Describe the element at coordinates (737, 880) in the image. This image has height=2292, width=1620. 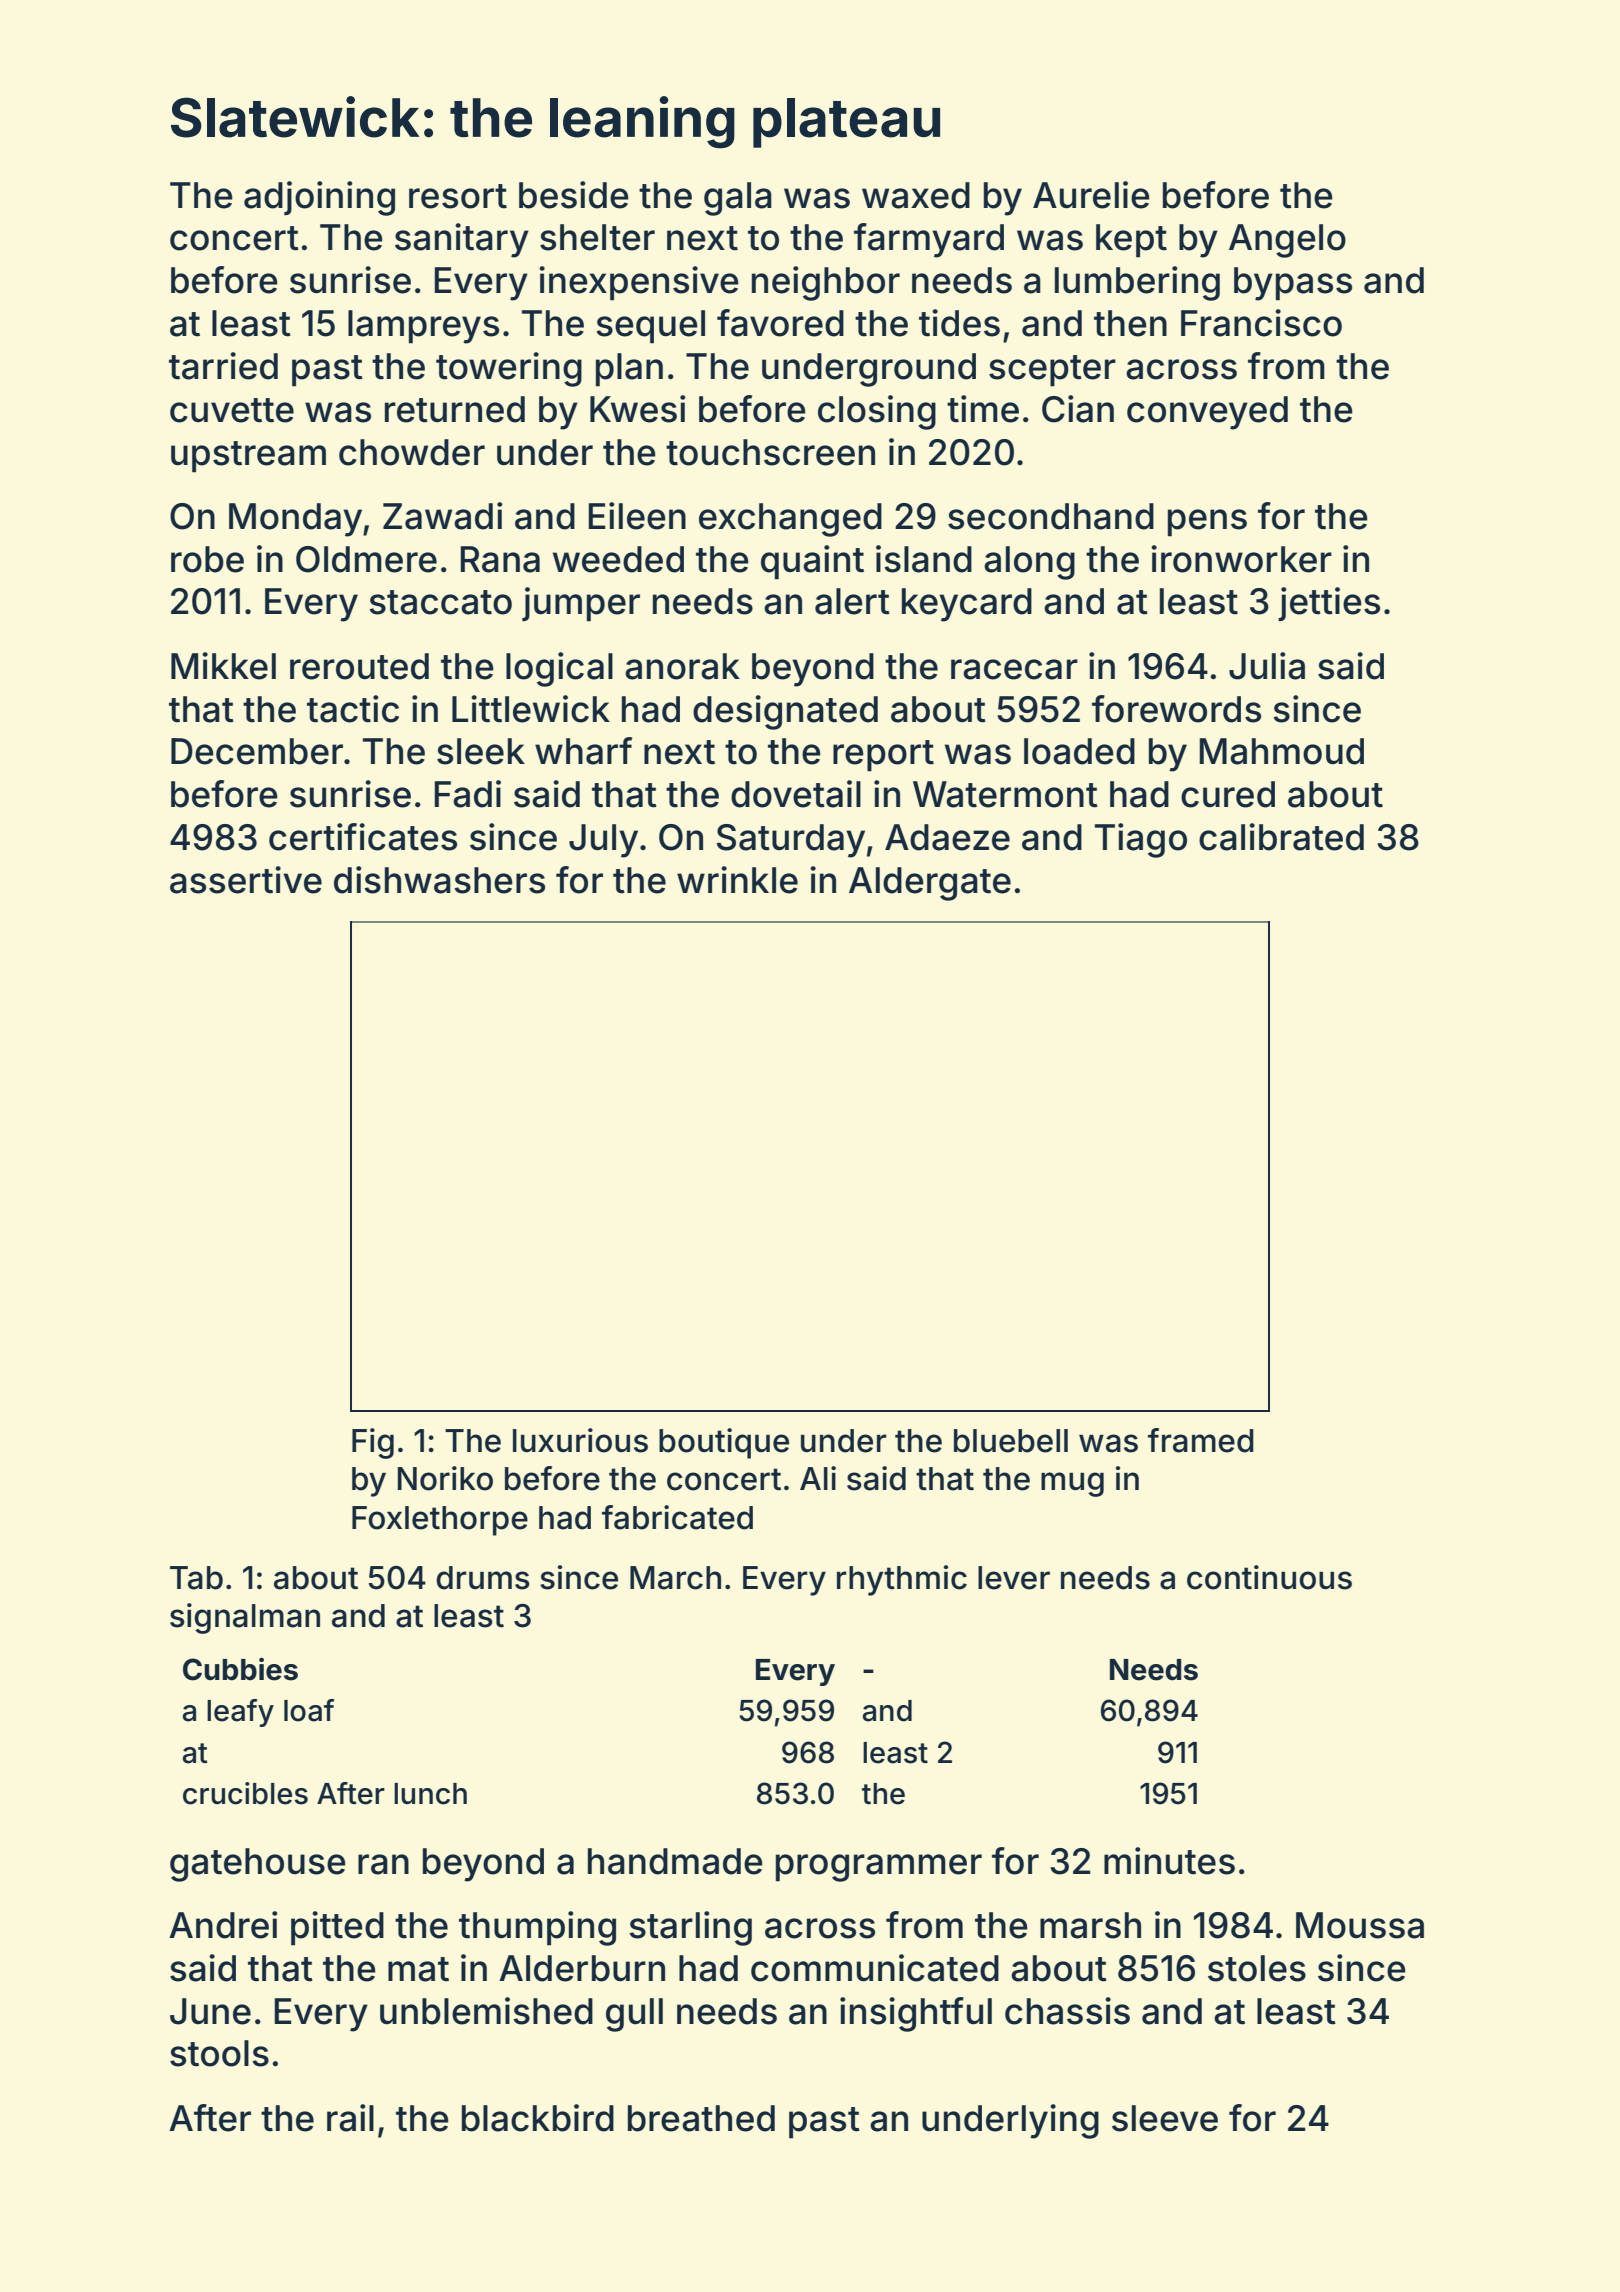
I see `wrinkle` at that location.
